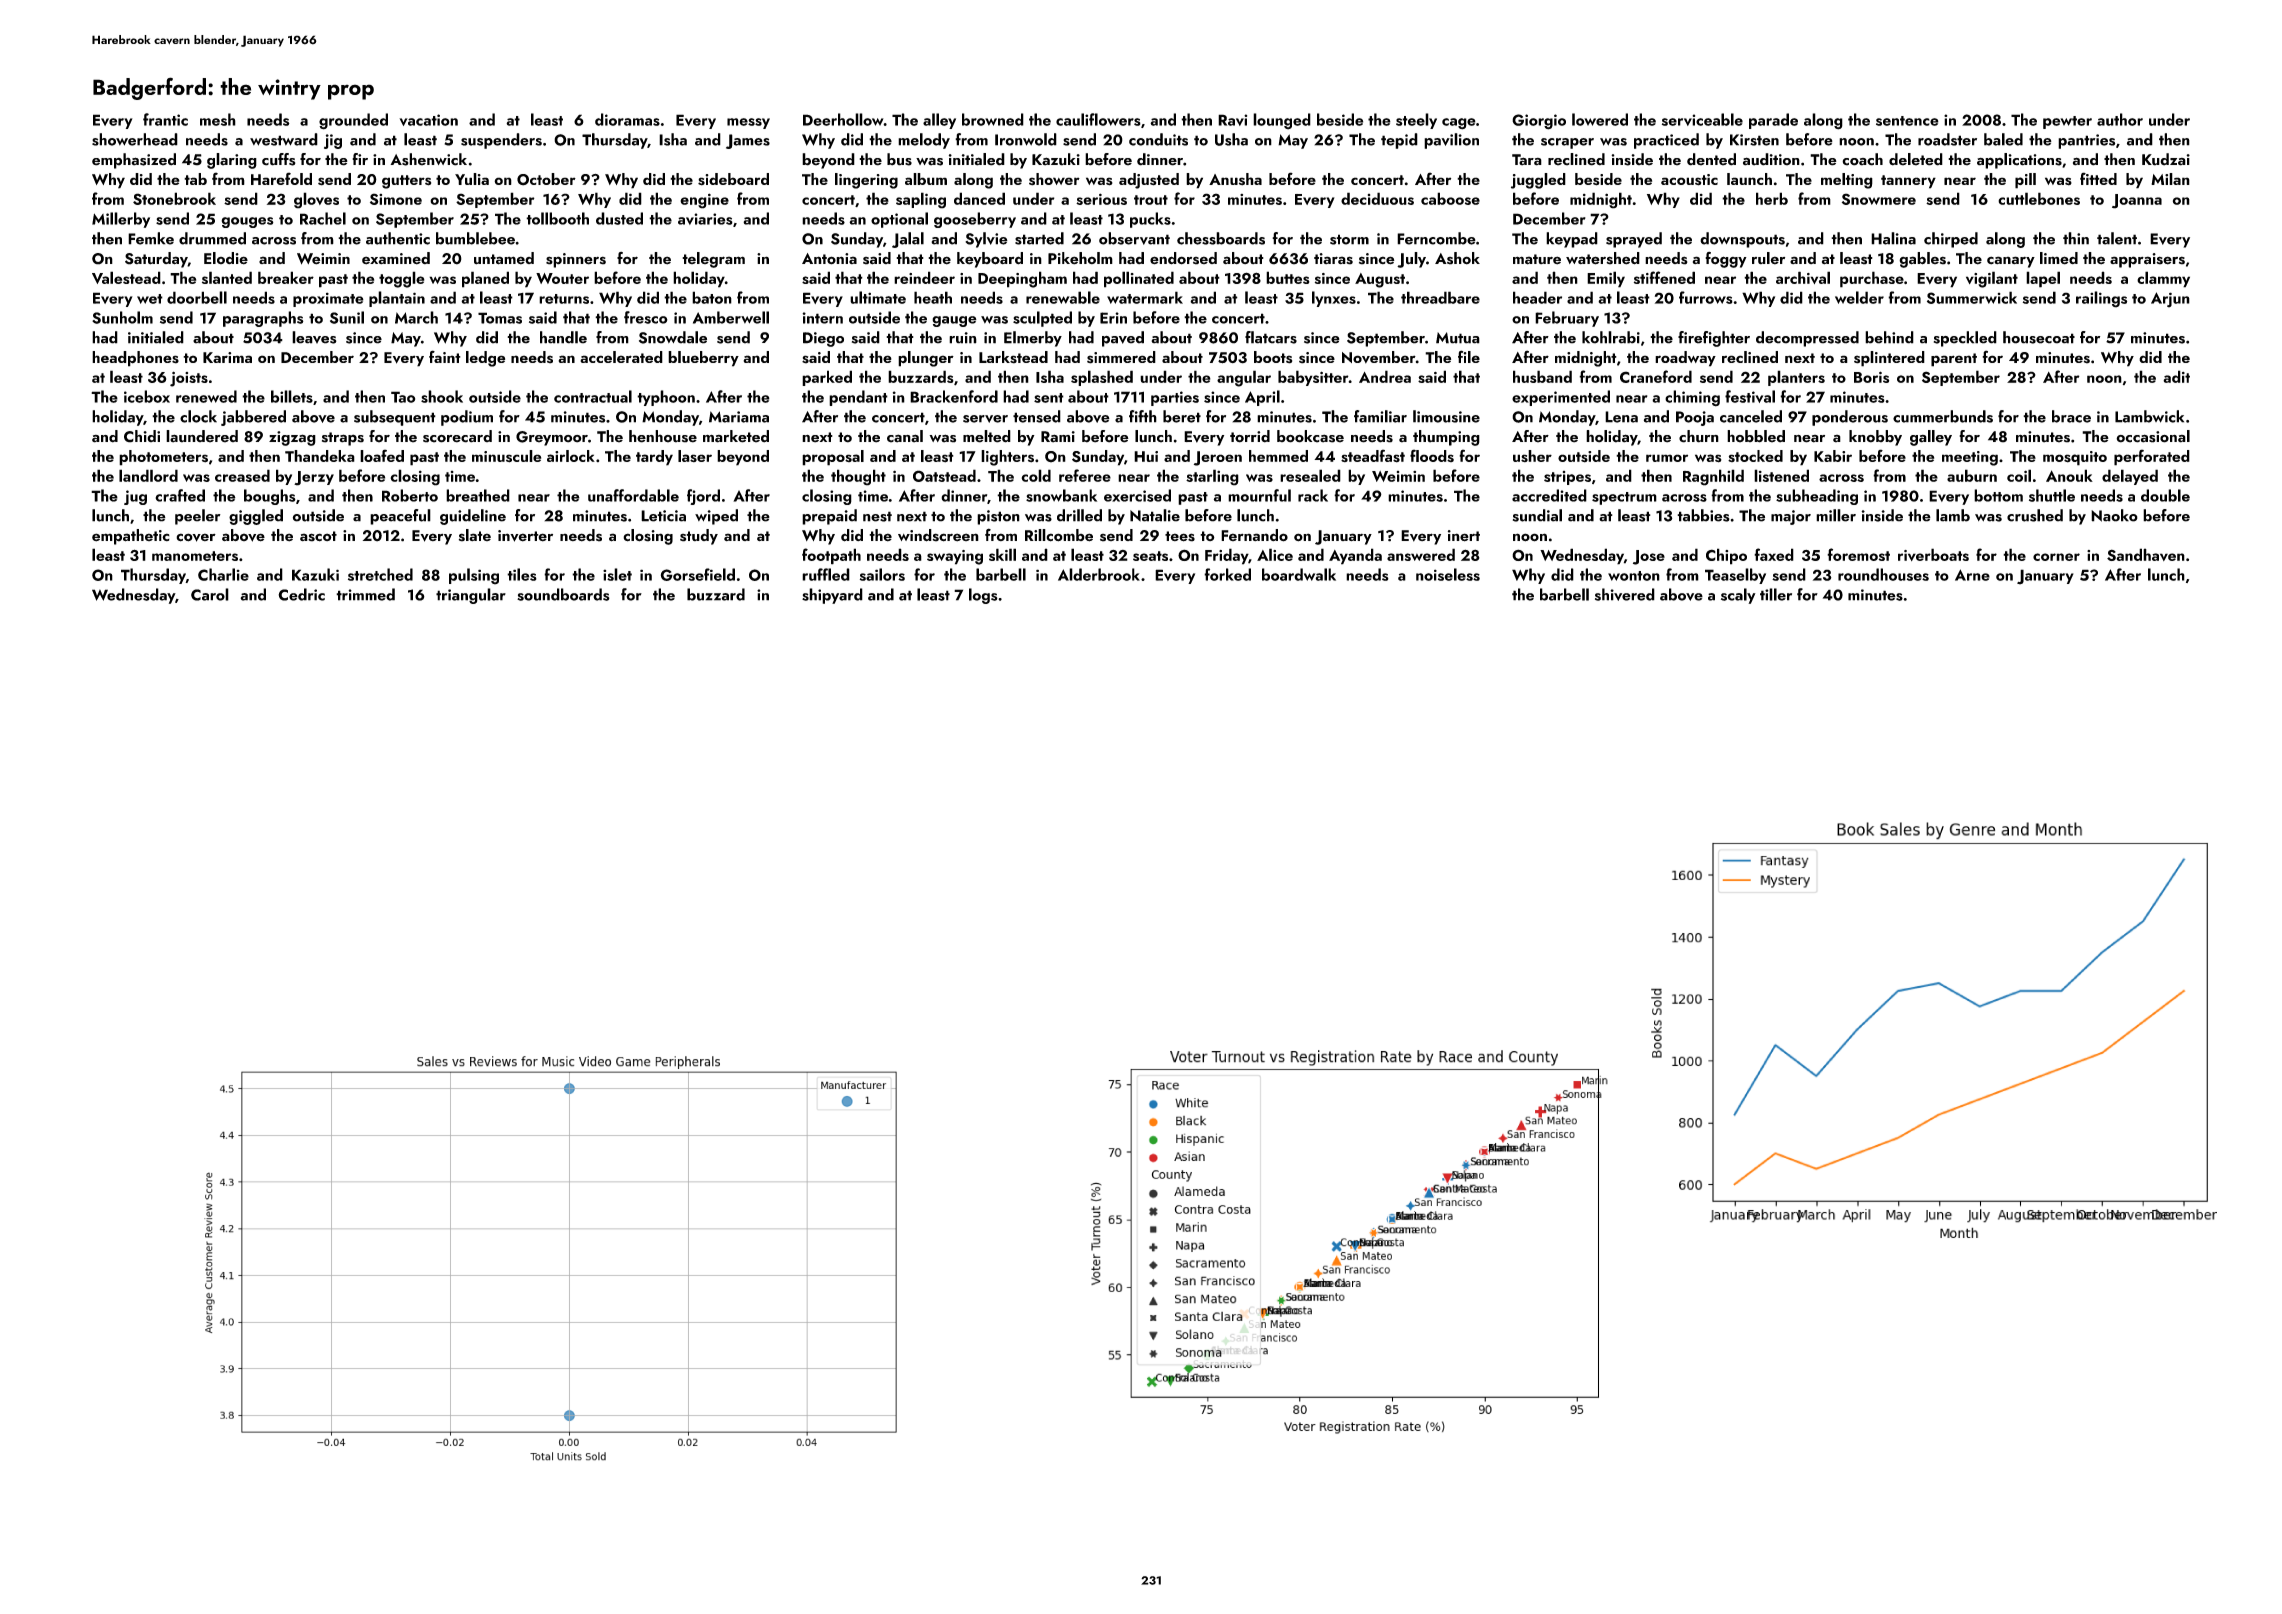 This document has width=2282, height=1614. What do you see at coordinates (1972, 297) in the document?
I see `Summerwick` at bounding box center [1972, 297].
